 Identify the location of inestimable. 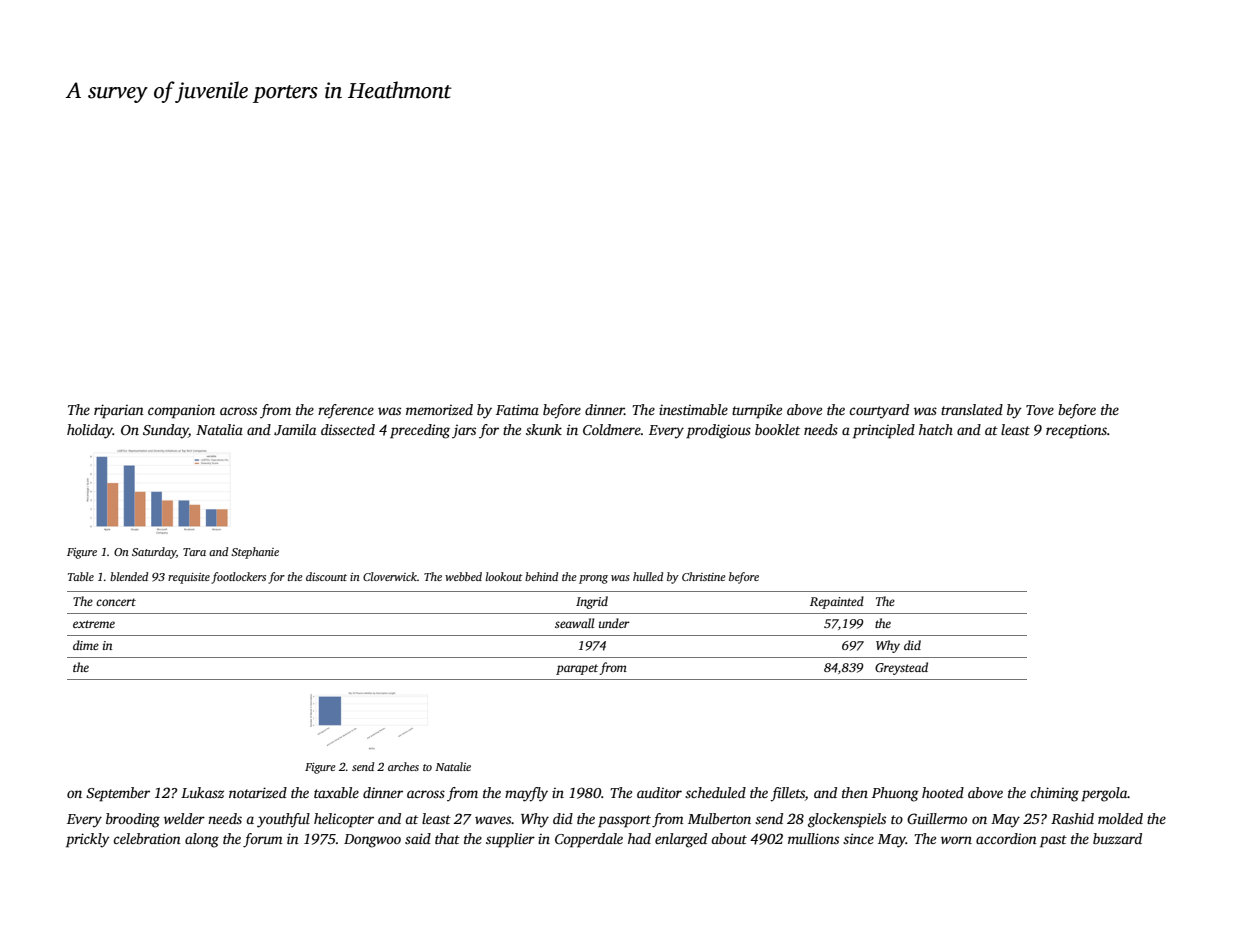
(693, 409).
